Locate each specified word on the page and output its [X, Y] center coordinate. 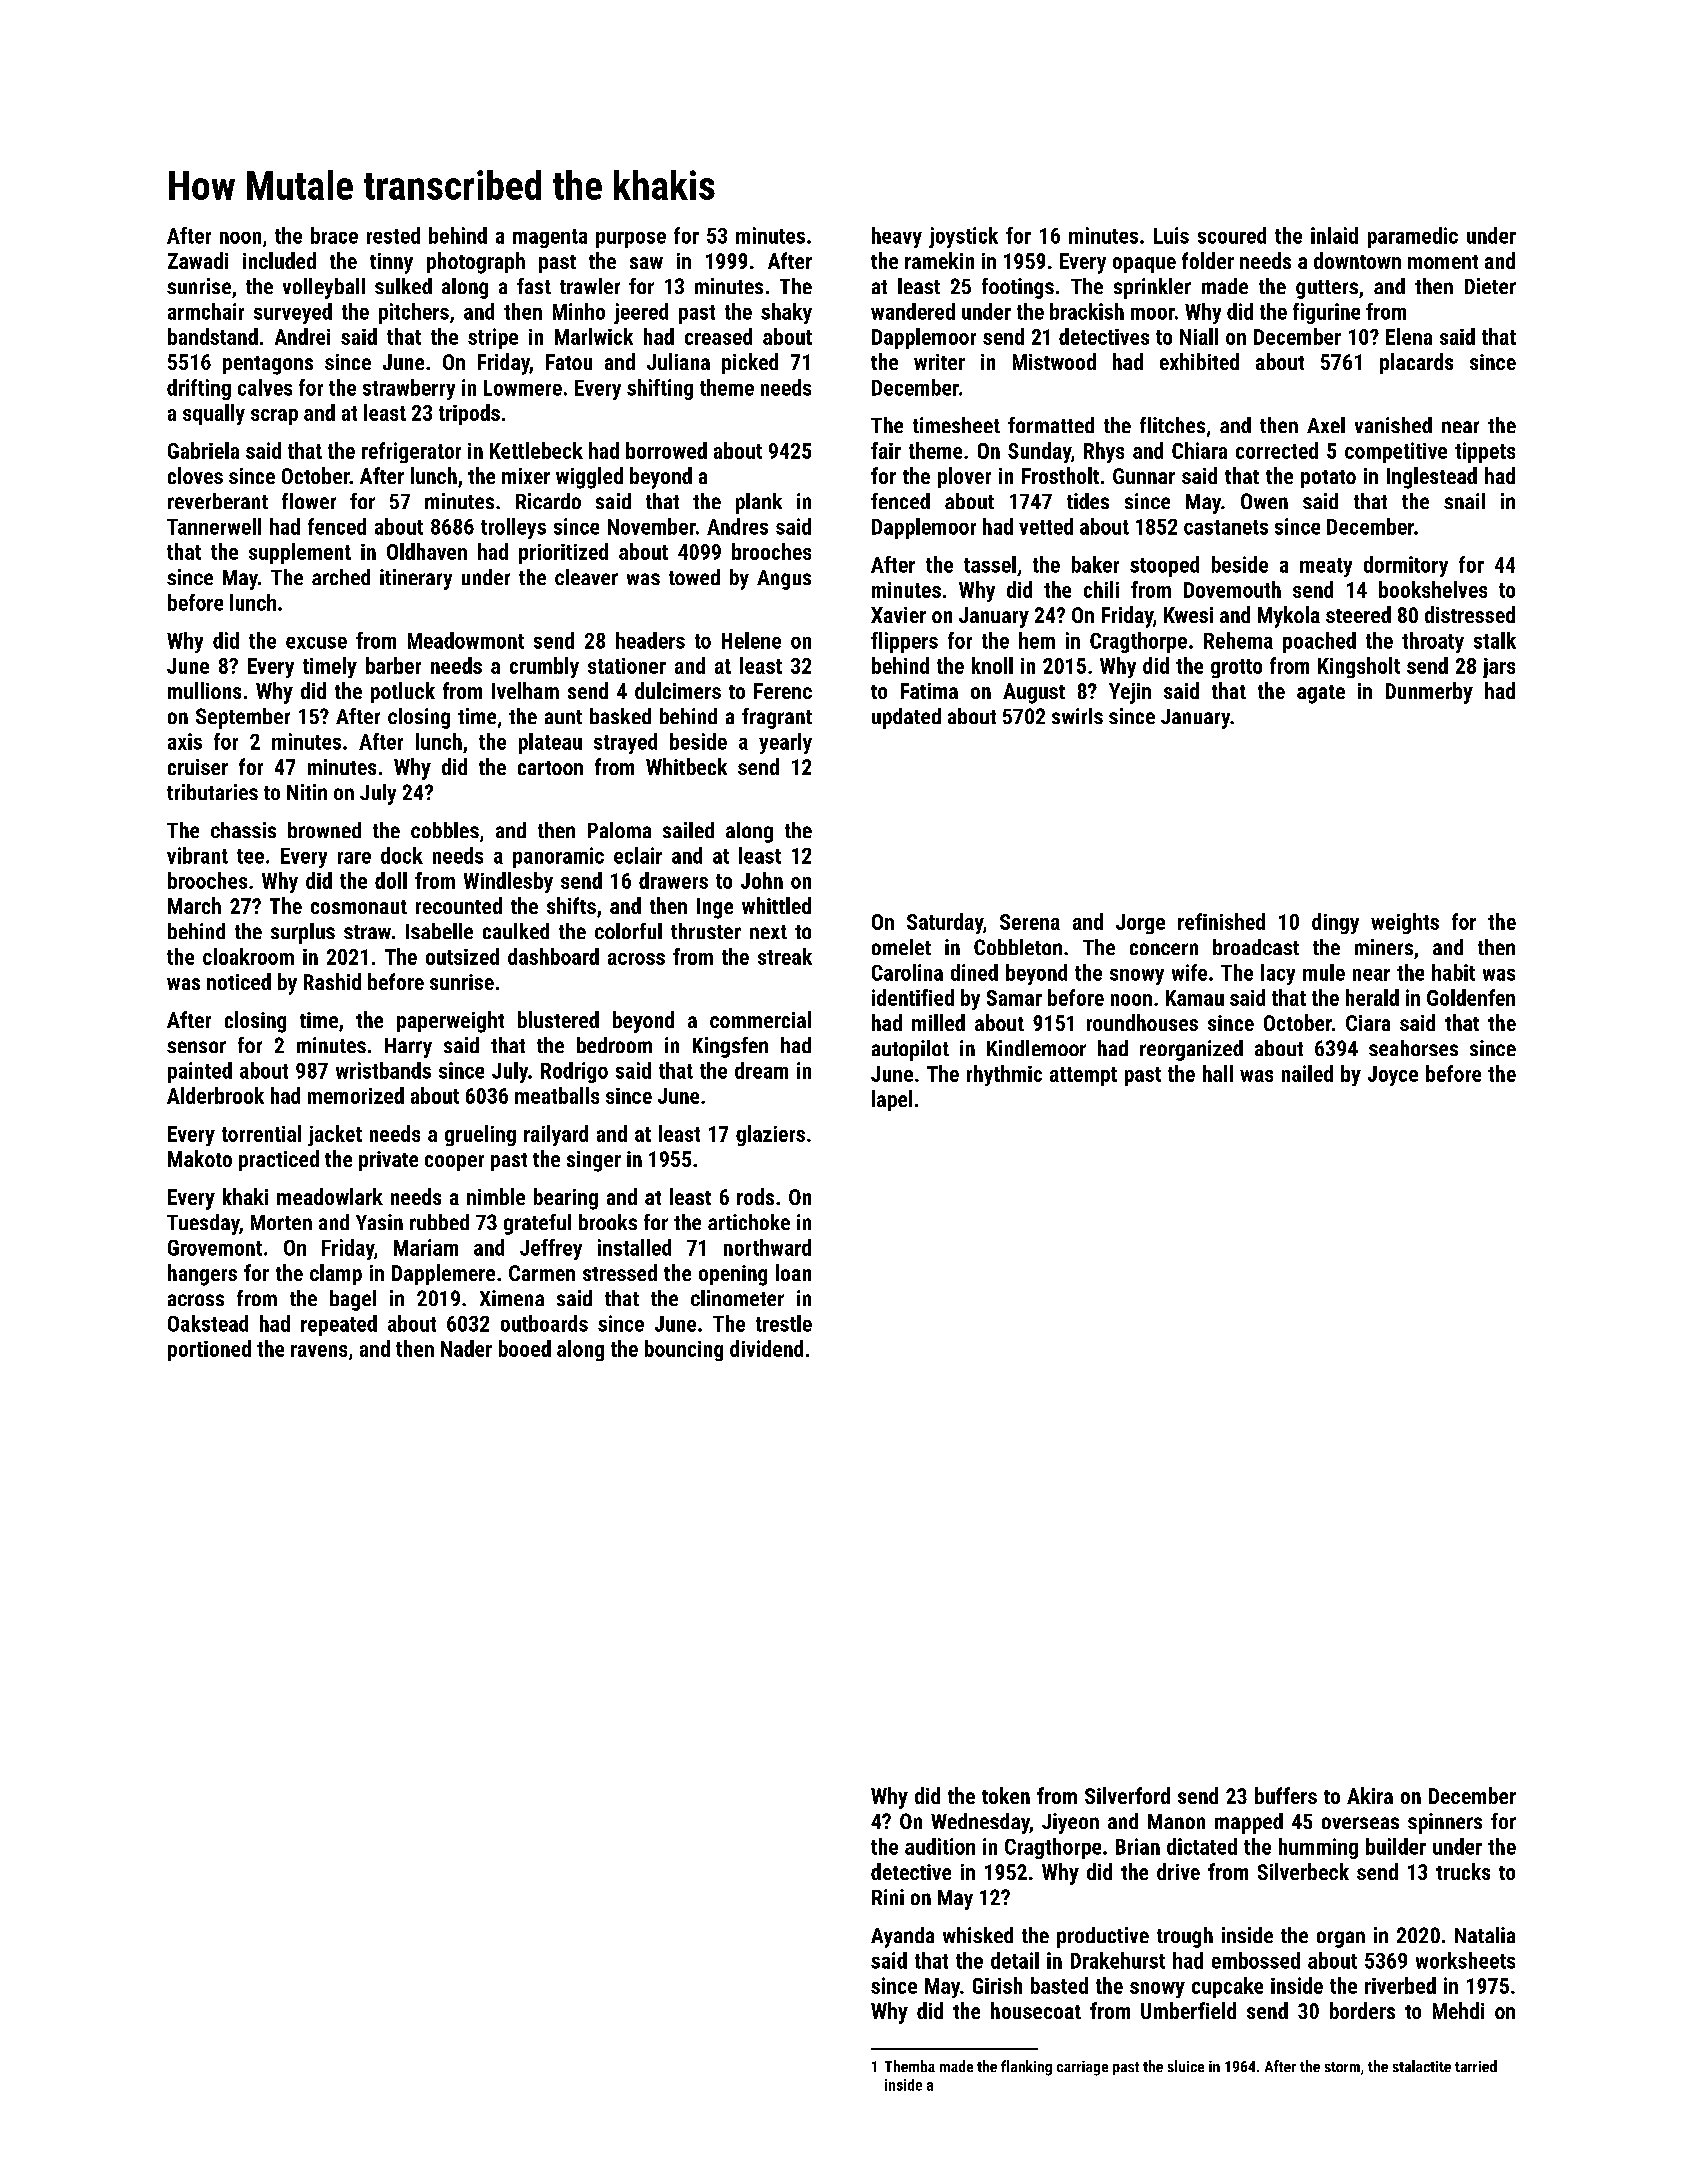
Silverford [1127, 1795]
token [1006, 1795]
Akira [1370, 1795]
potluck [403, 692]
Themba [910, 2066]
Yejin [1130, 693]
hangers [202, 1275]
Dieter [1490, 286]
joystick [963, 237]
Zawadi [198, 260]
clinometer [737, 1298]
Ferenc [783, 691]
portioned [209, 1350]
